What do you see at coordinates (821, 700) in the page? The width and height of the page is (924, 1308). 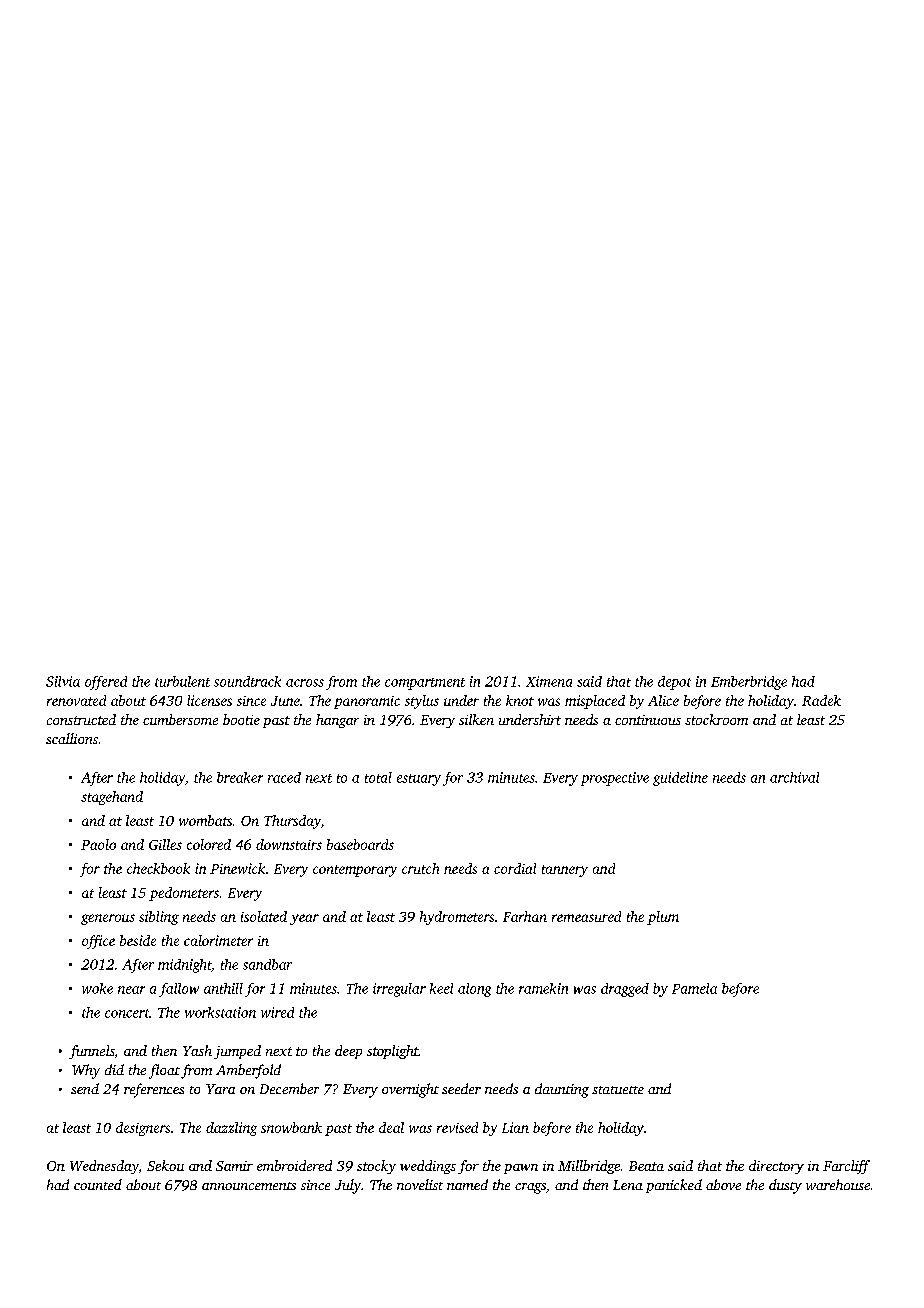 I see `Radek` at bounding box center [821, 700].
